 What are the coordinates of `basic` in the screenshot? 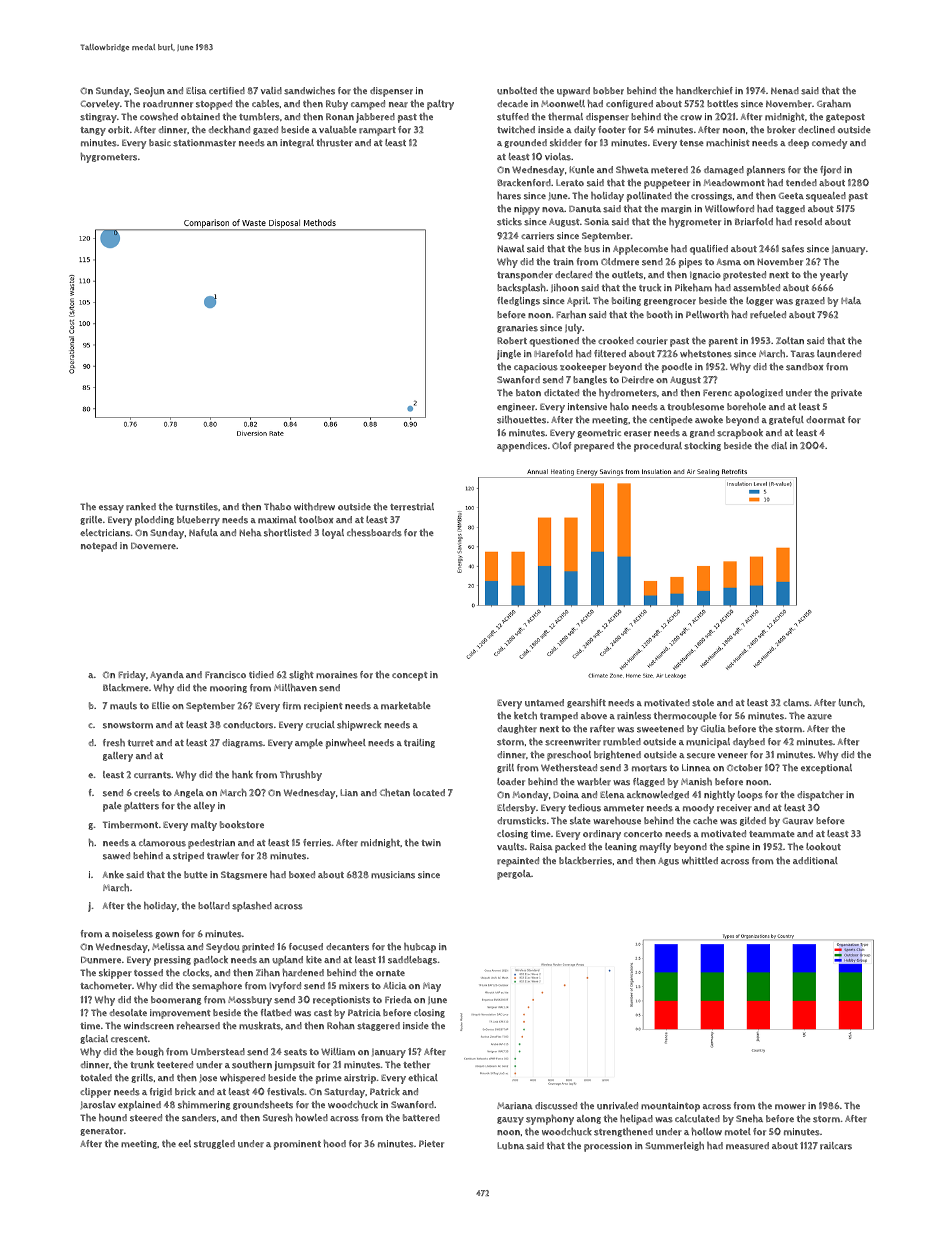 It's located at (160, 143).
